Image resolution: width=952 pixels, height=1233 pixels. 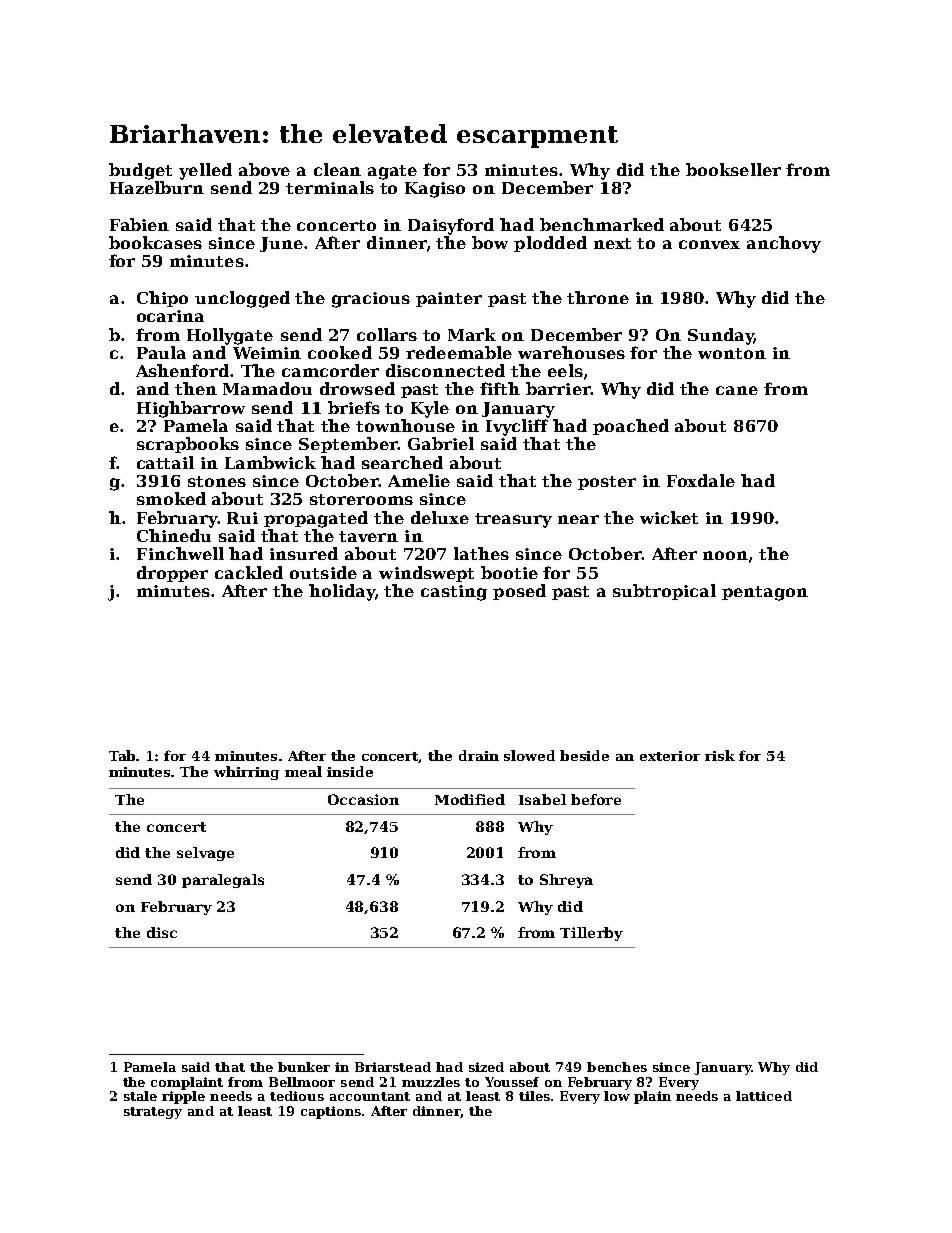 I want to click on bookseller, so click(x=733, y=169).
